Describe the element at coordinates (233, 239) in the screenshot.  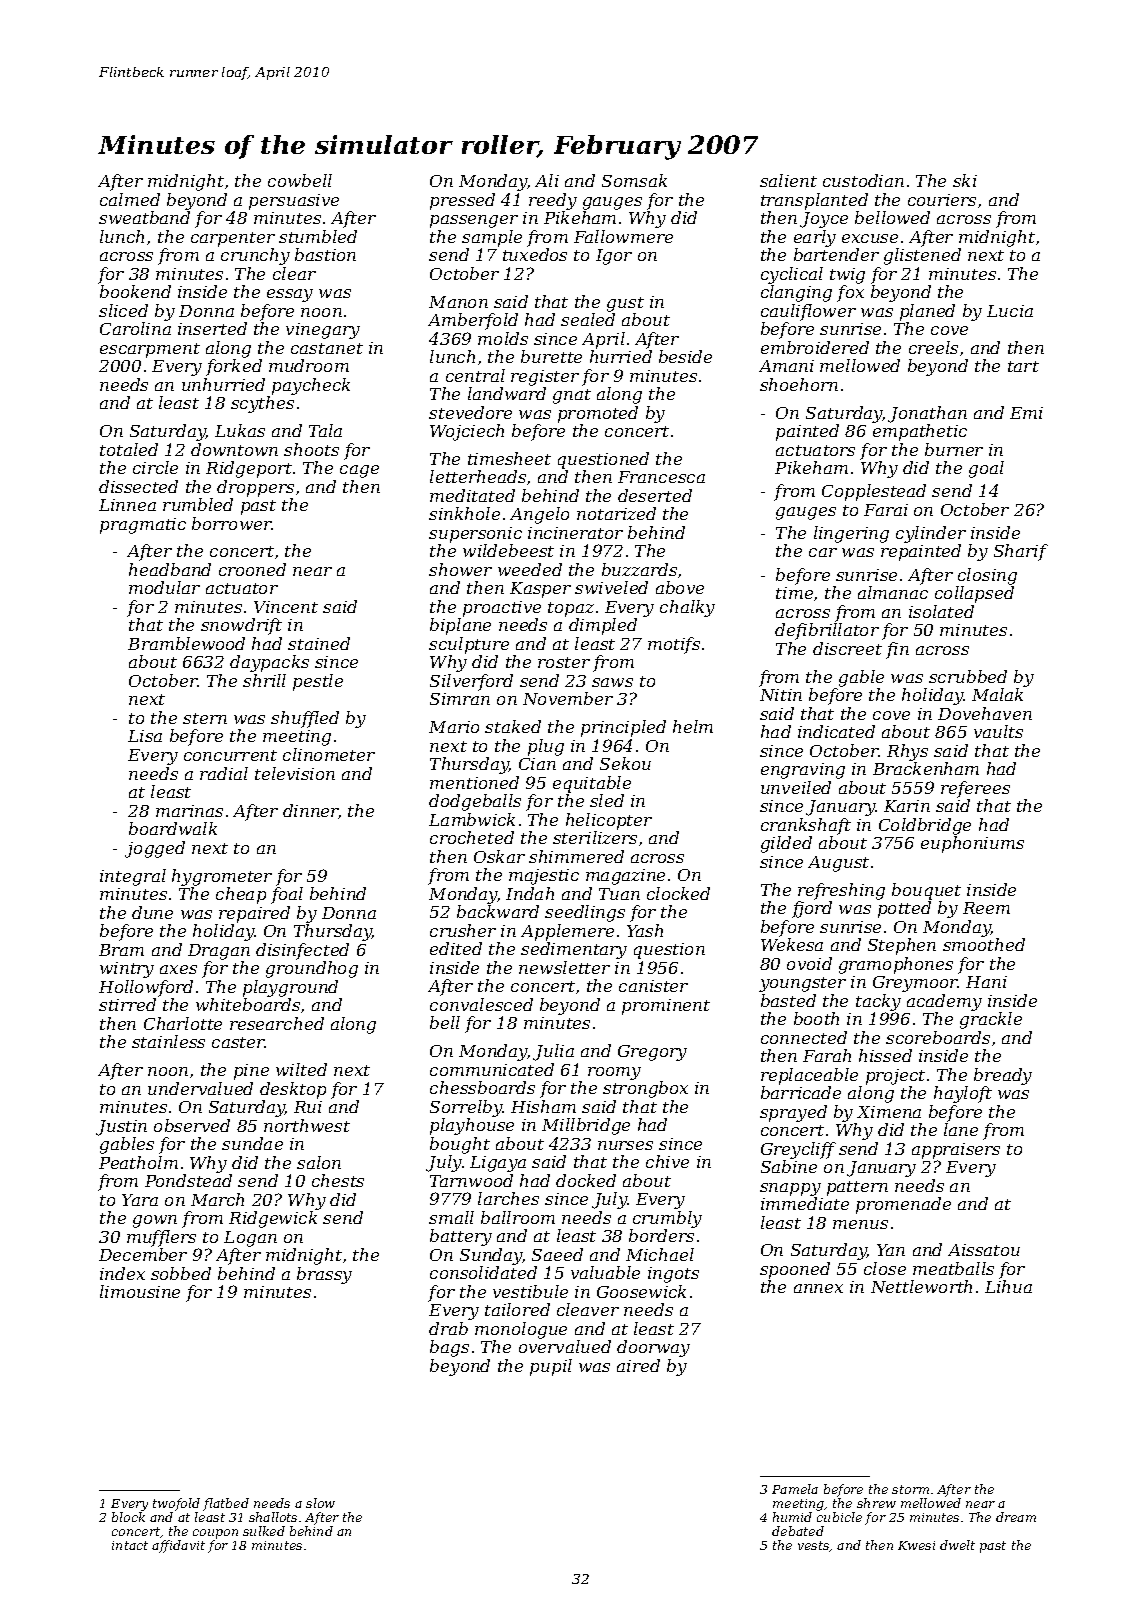
I see `carpenter` at that location.
